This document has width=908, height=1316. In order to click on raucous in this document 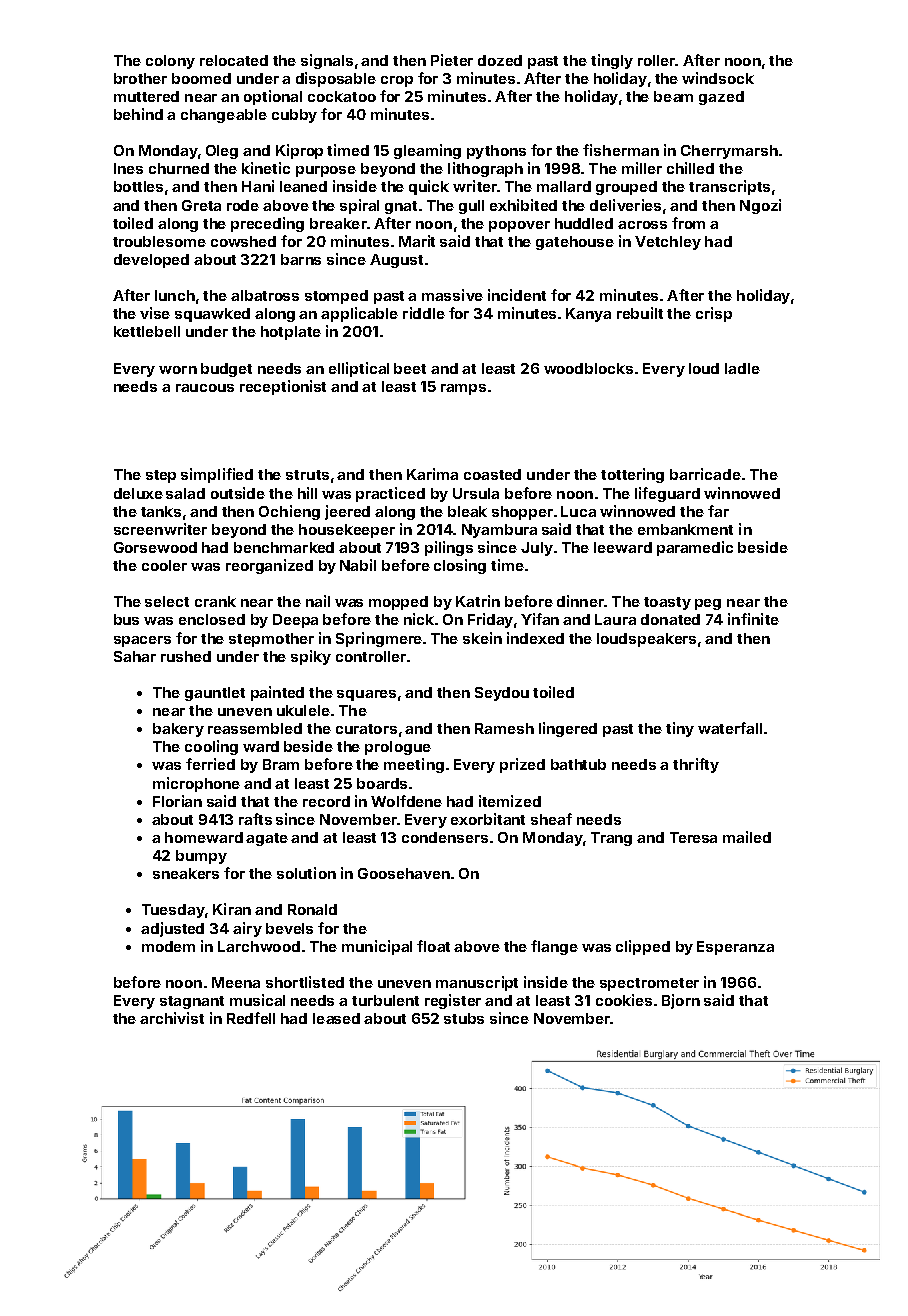, I will do `click(205, 388)`.
